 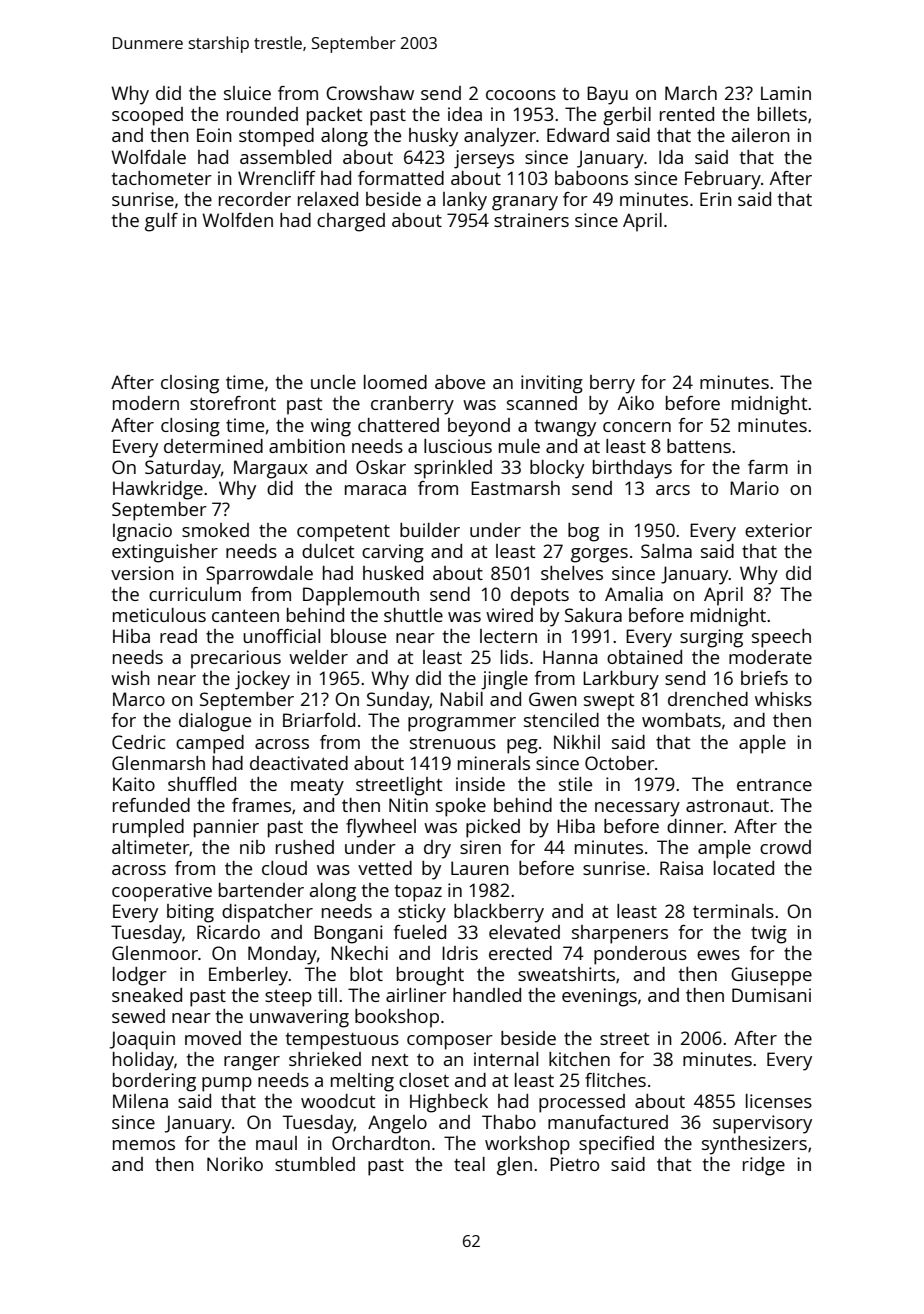 I want to click on Salma, so click(x=666, y=551).
